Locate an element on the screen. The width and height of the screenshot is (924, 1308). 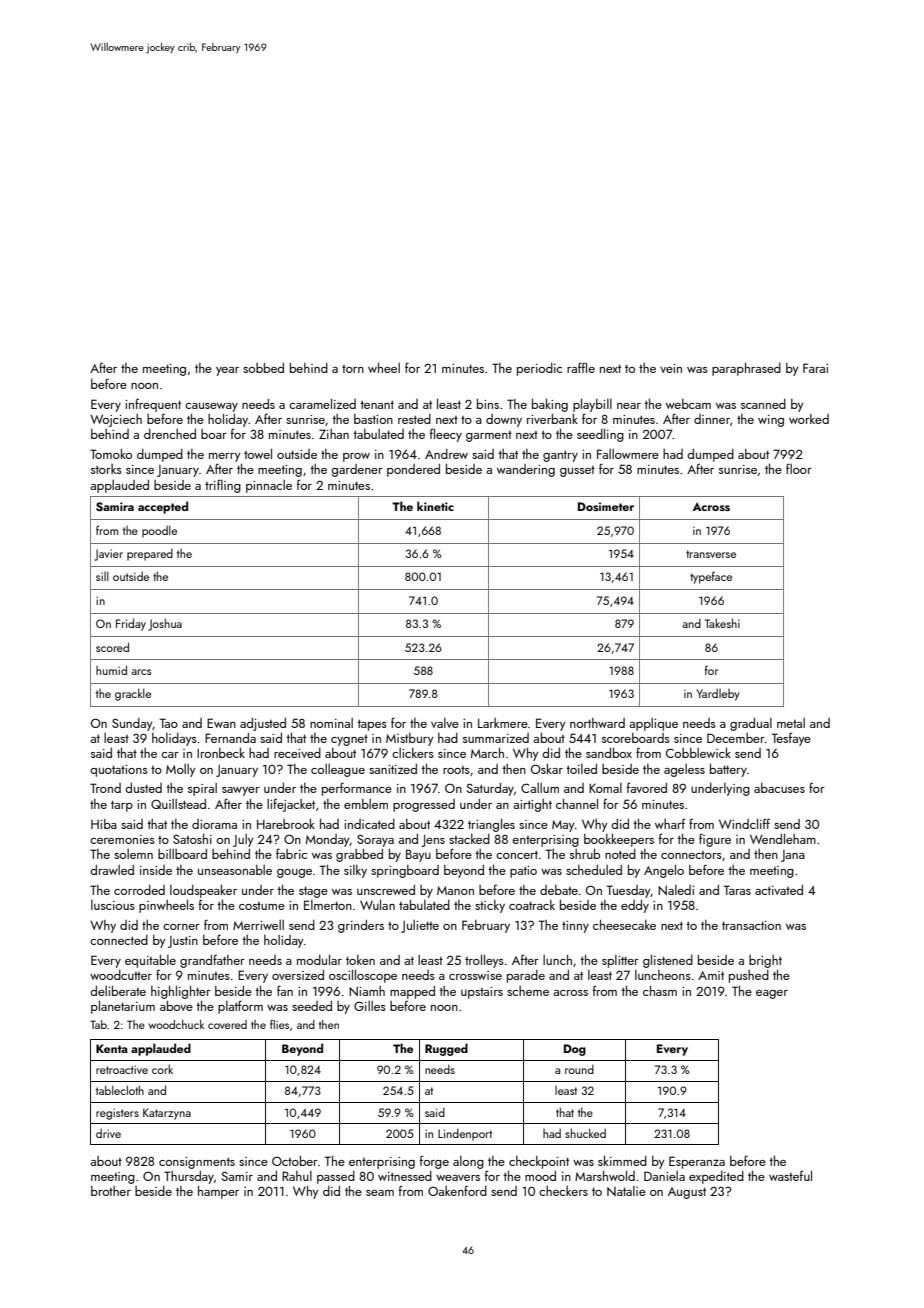
Larkmere is located at coordinates (503, 723).
